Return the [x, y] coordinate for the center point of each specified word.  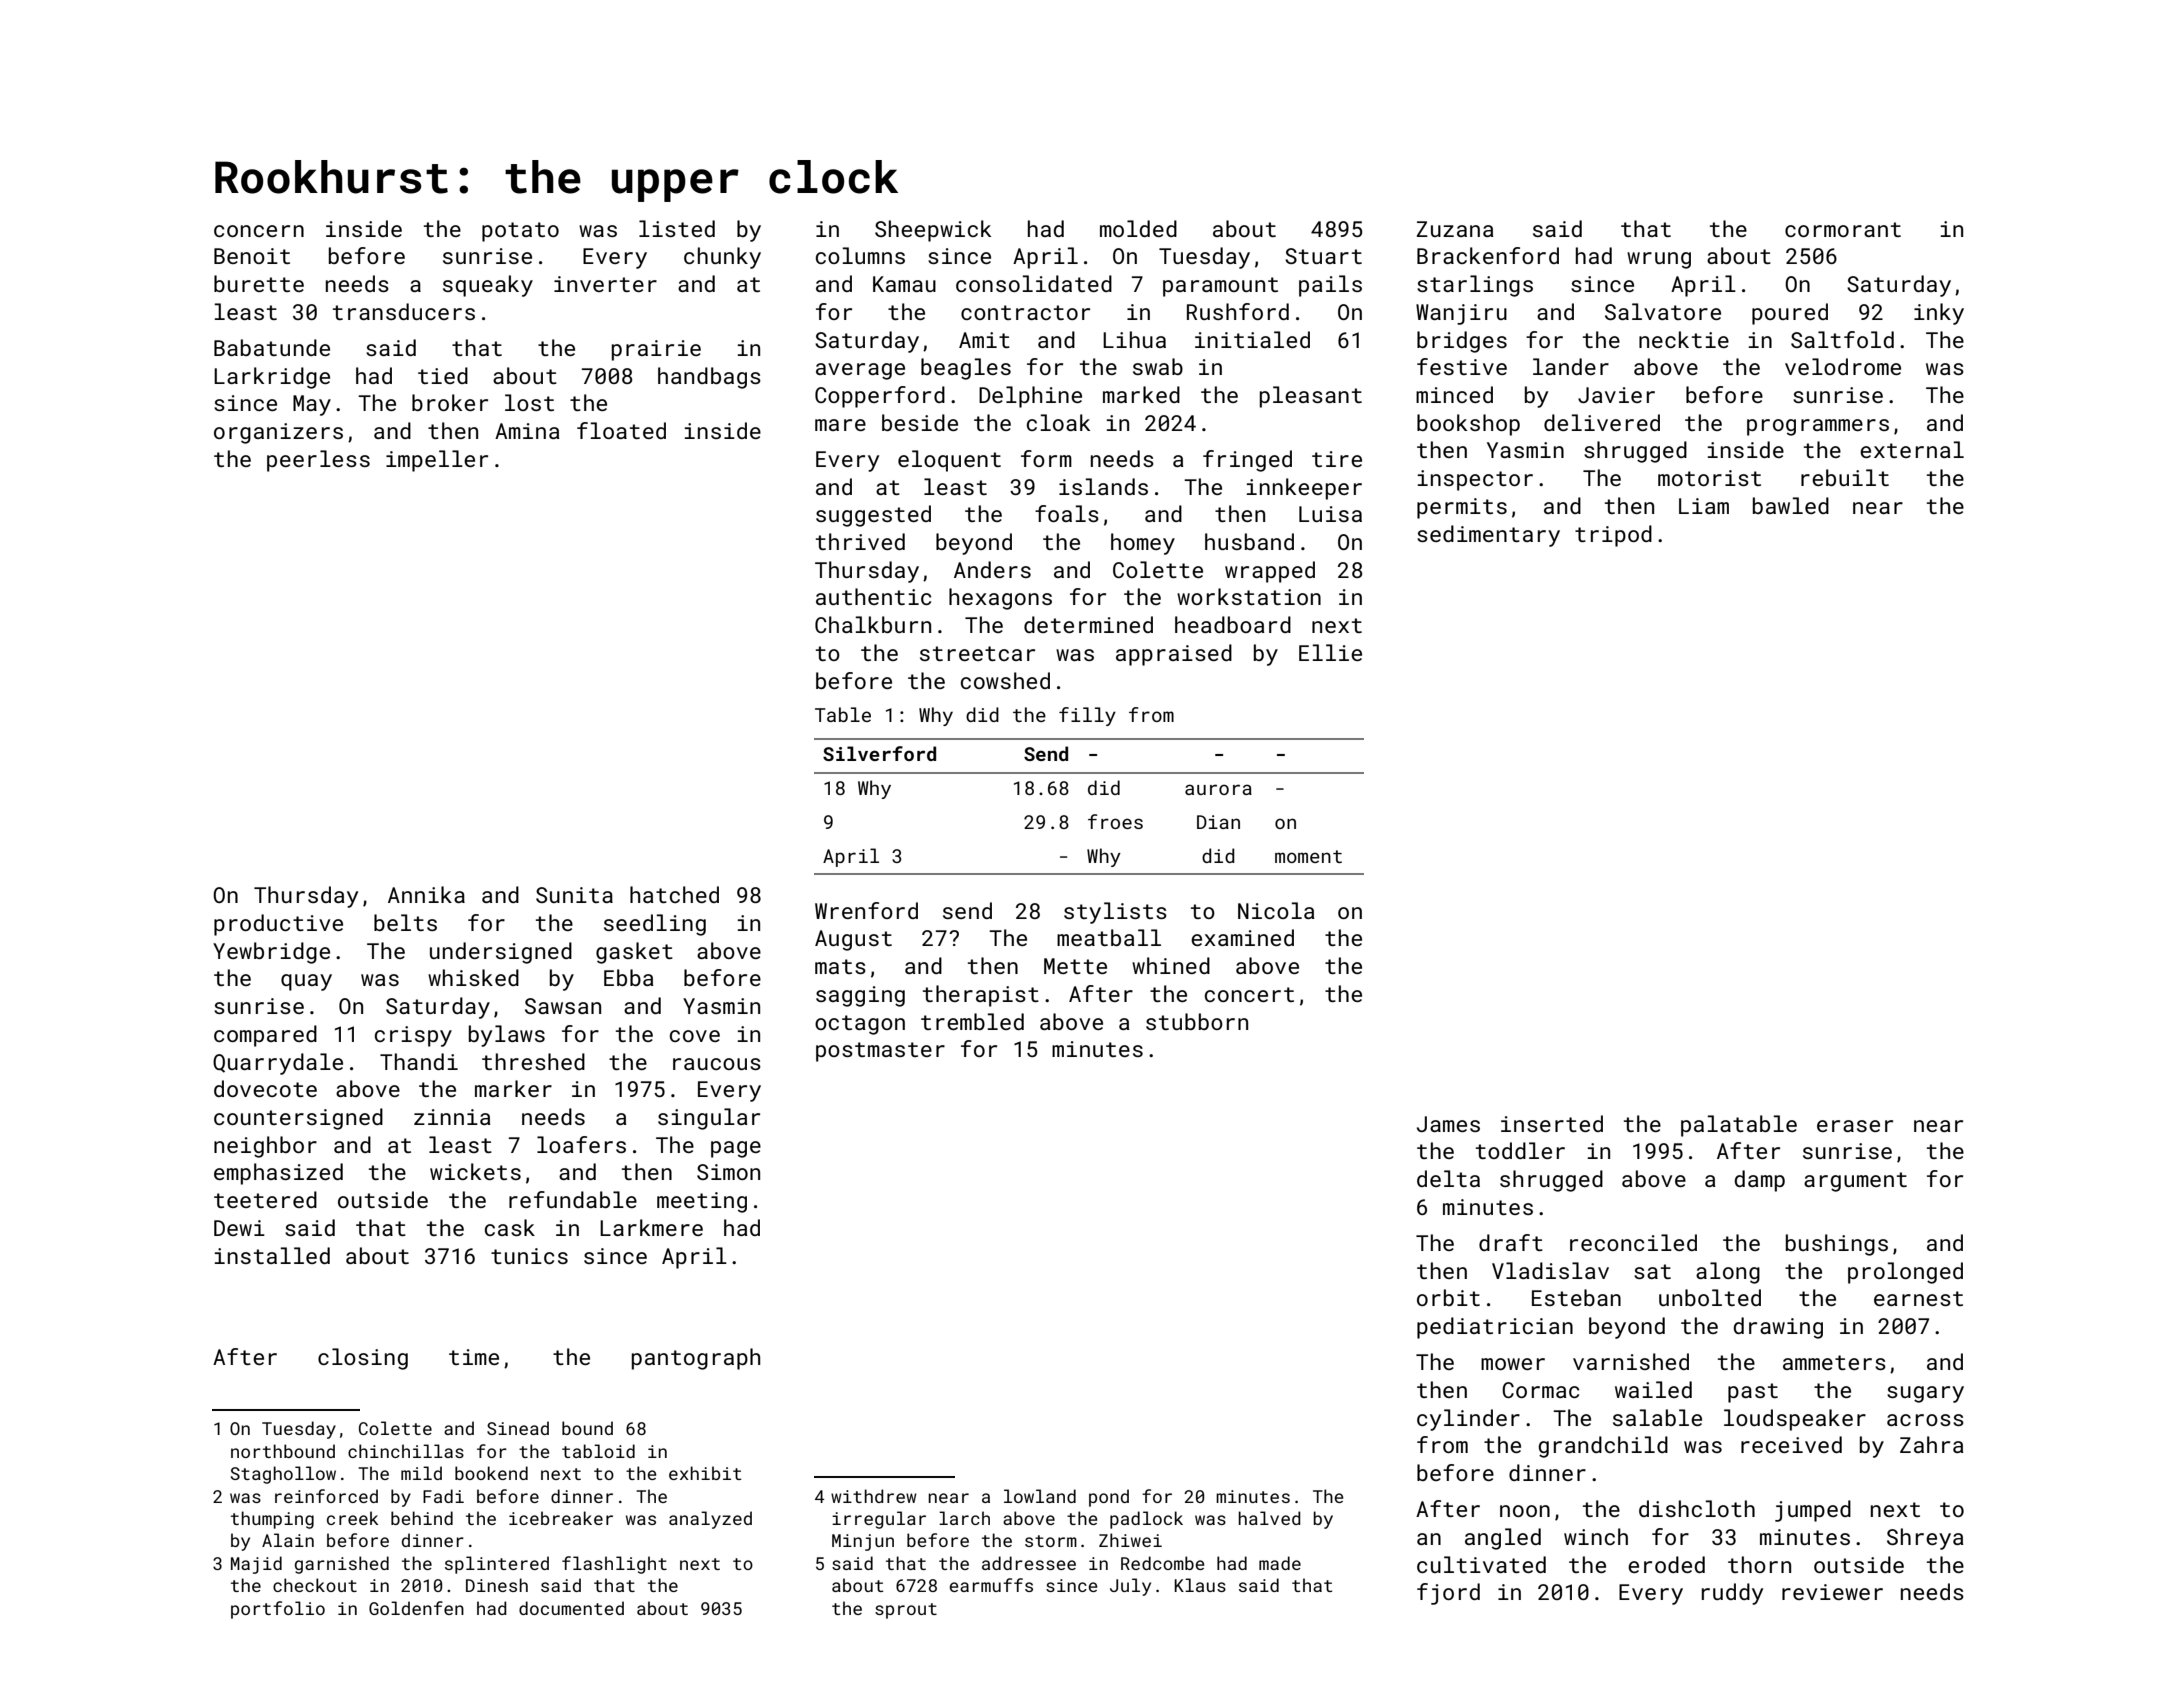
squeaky [488, 286]
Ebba [629, 977]
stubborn [1197, 1021]
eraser [1855, 1126]
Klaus [1200, 1585]
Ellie [1330, 652]
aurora [1218, 789]
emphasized [278, 1174]
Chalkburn [873, 624]
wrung [1659, 260]
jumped [1813, 1511]
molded [1138, 228]
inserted [1552, 1123]
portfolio [278, 1610]
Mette [1075, 966]
